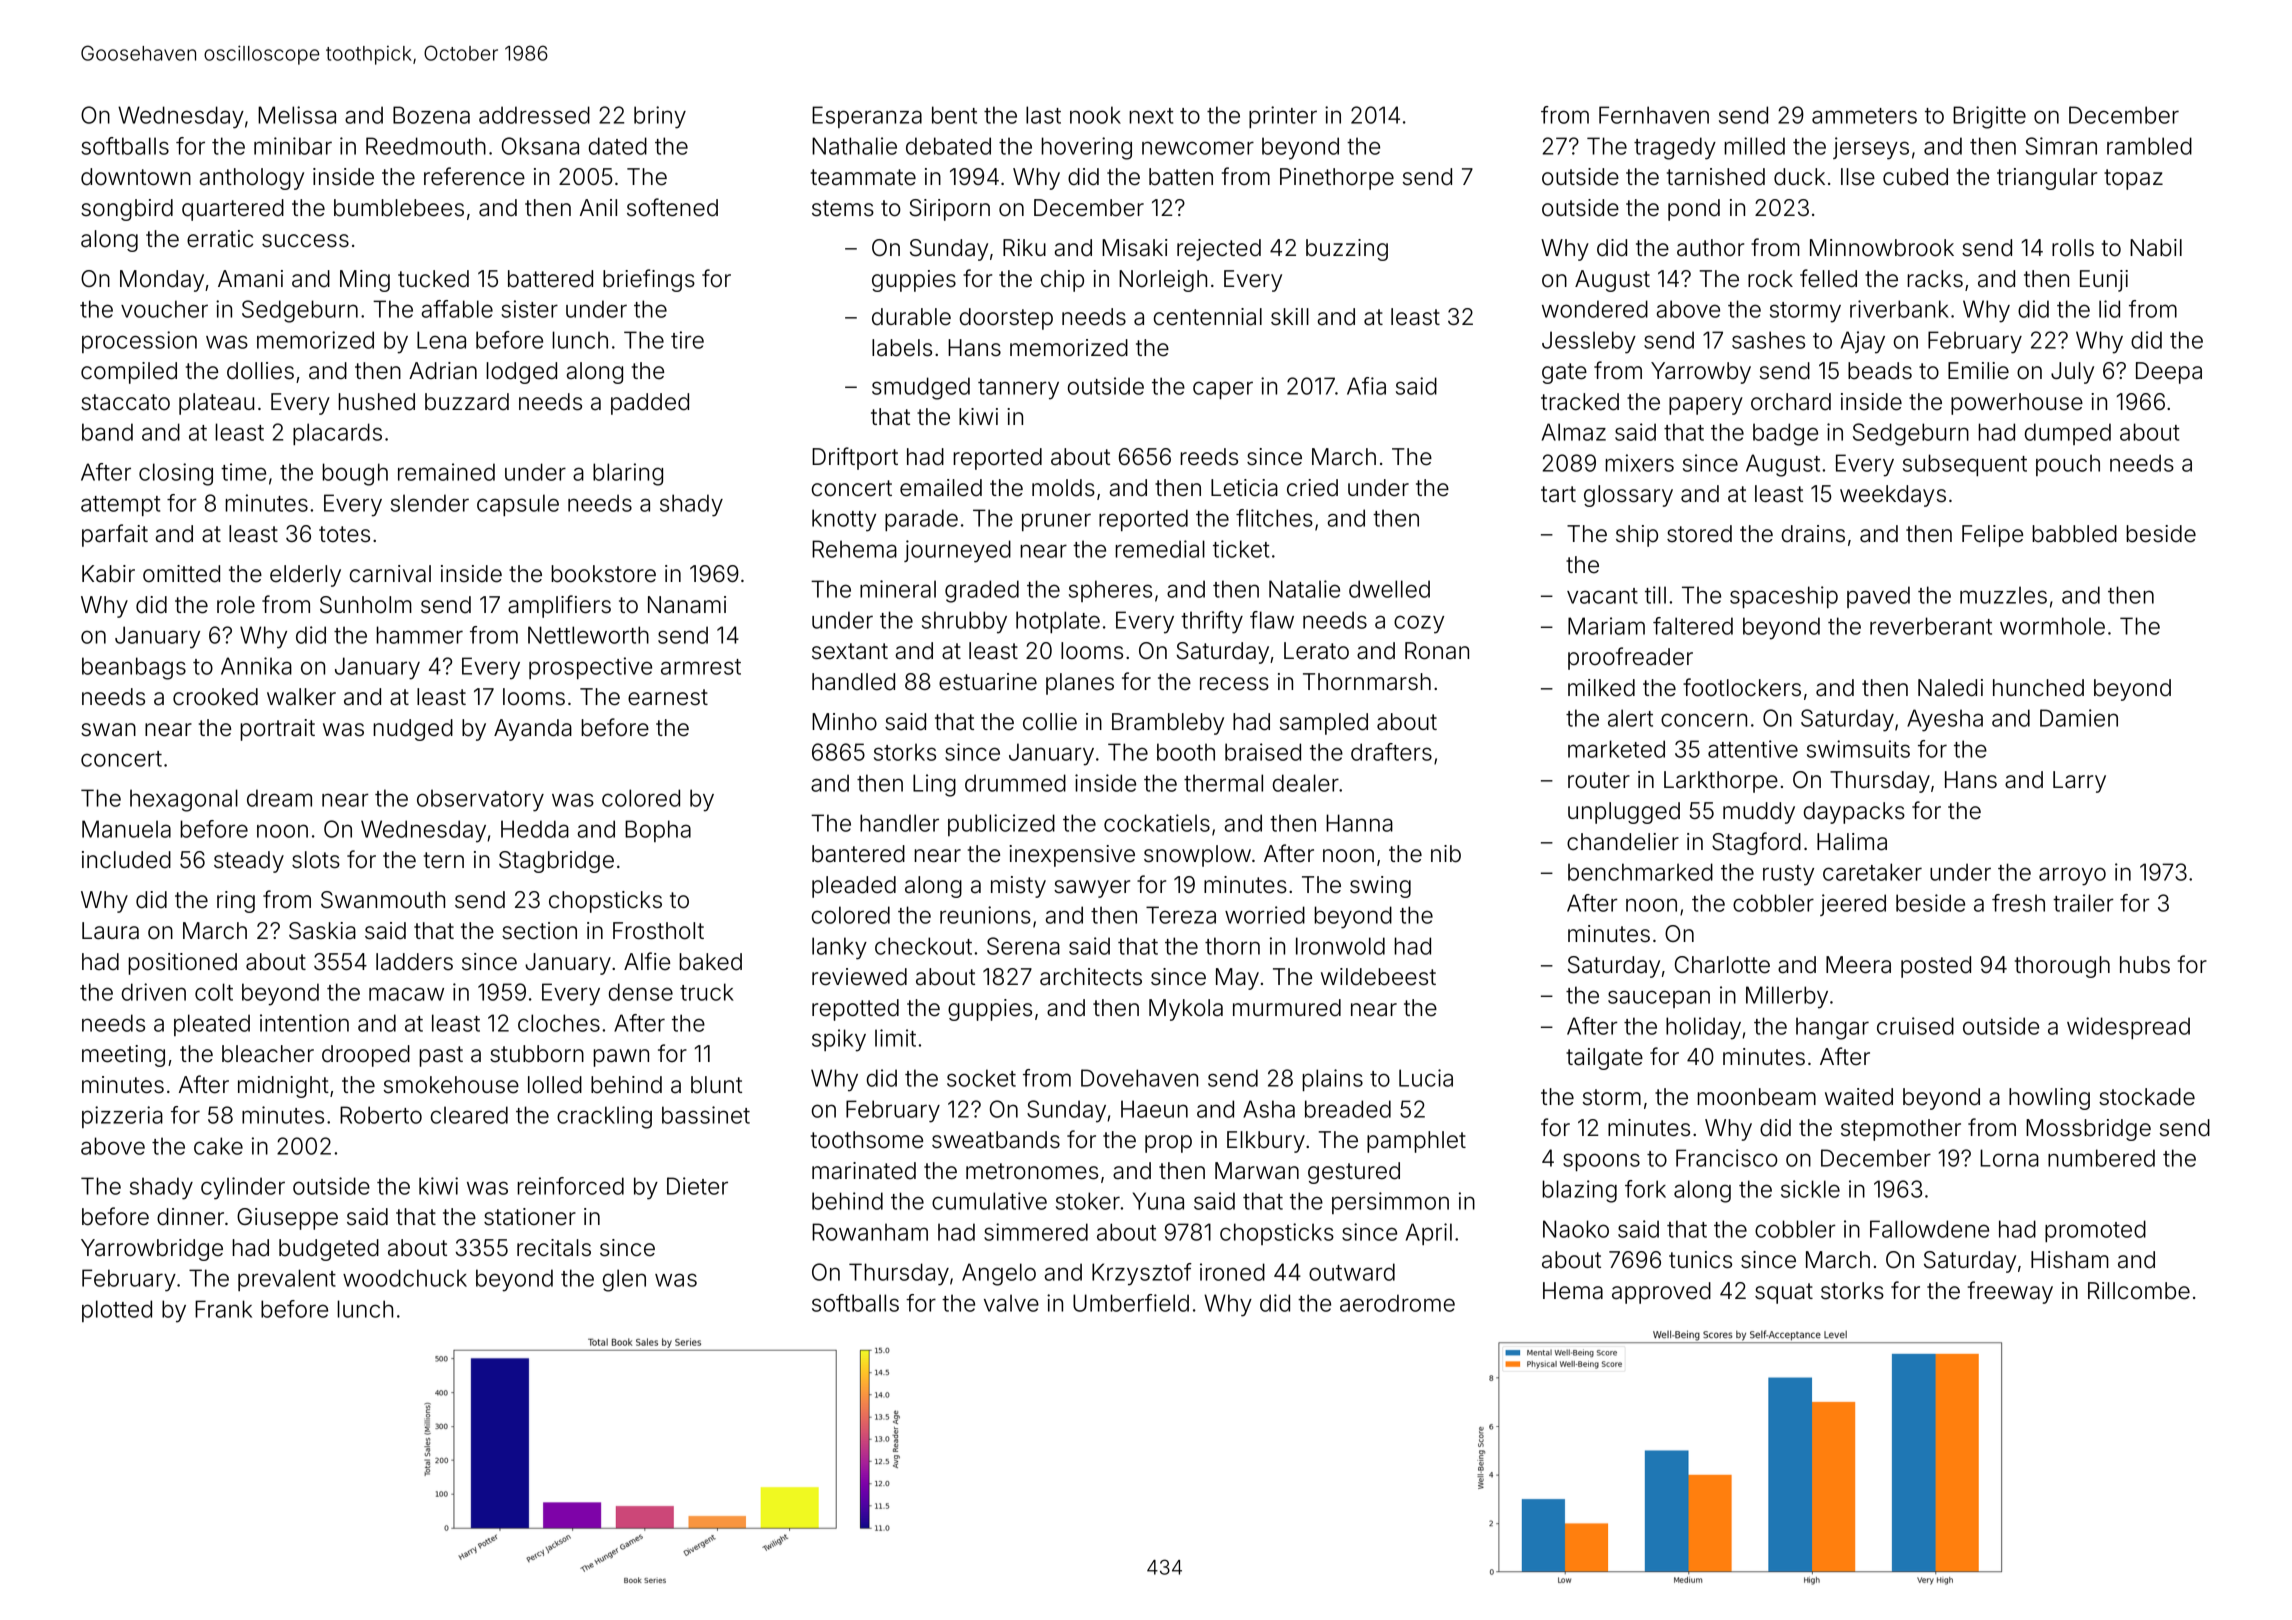 This screenshot has height=1620, width=2292. I want to click on wildebeest, so click(1378, 977).
